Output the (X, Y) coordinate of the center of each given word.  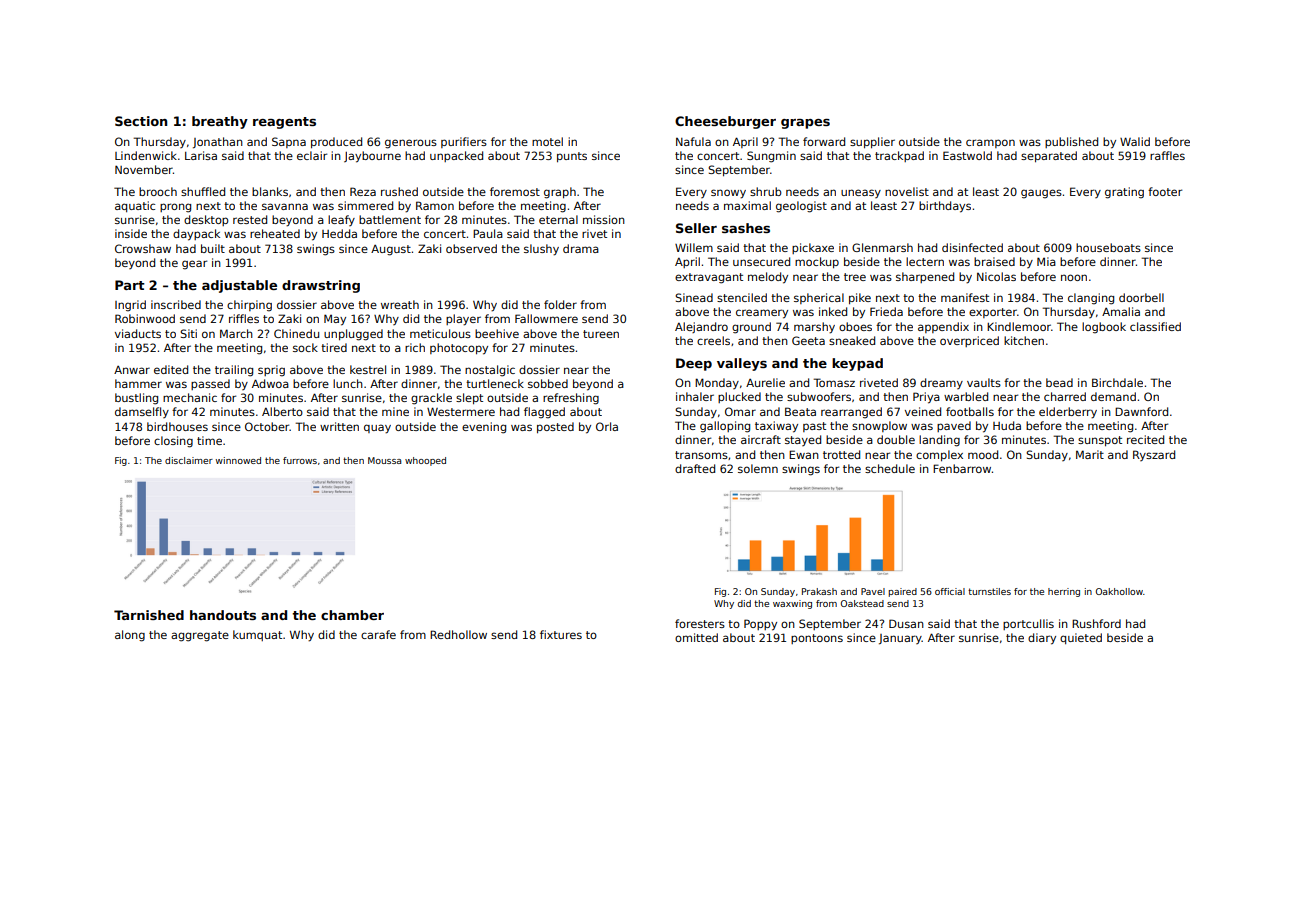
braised (994, 261)
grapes (805, 124)
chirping (249, 306)
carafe (378, 634)
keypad (857, 364)
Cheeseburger (725, 122)
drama (581, 248)
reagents (284, 123)
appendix (943, 327)
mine (395, 411)
